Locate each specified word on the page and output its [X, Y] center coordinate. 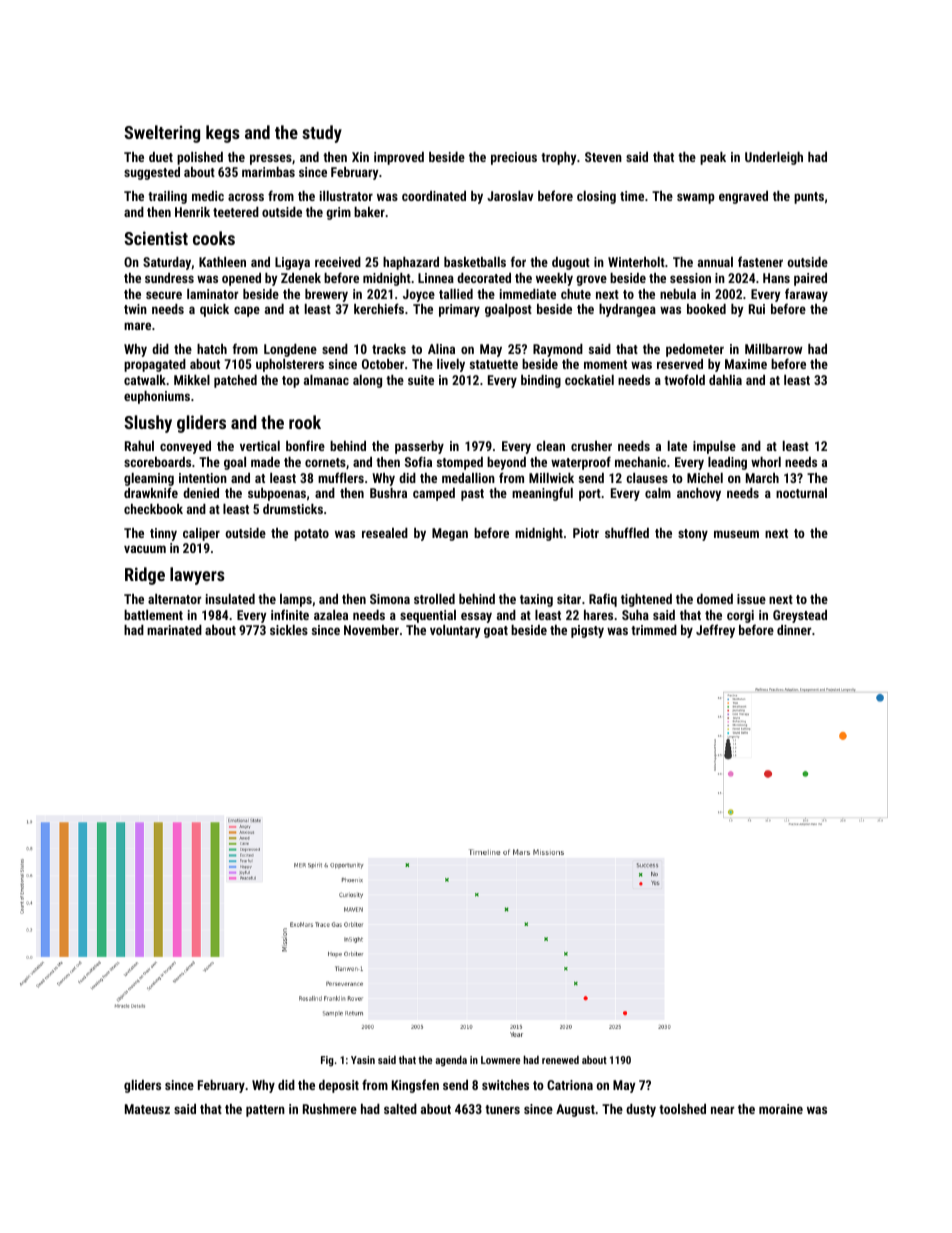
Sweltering [162, 134]
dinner [794, 630]
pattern [265, 1111]
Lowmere [500, 1060]
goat [496, 632]
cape [247, 311]
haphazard [411, 263]
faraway [806, 295]
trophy [558, 158]
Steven [603, 157]
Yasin [363, 1060]
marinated [174, 630]
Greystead [800, 616]
